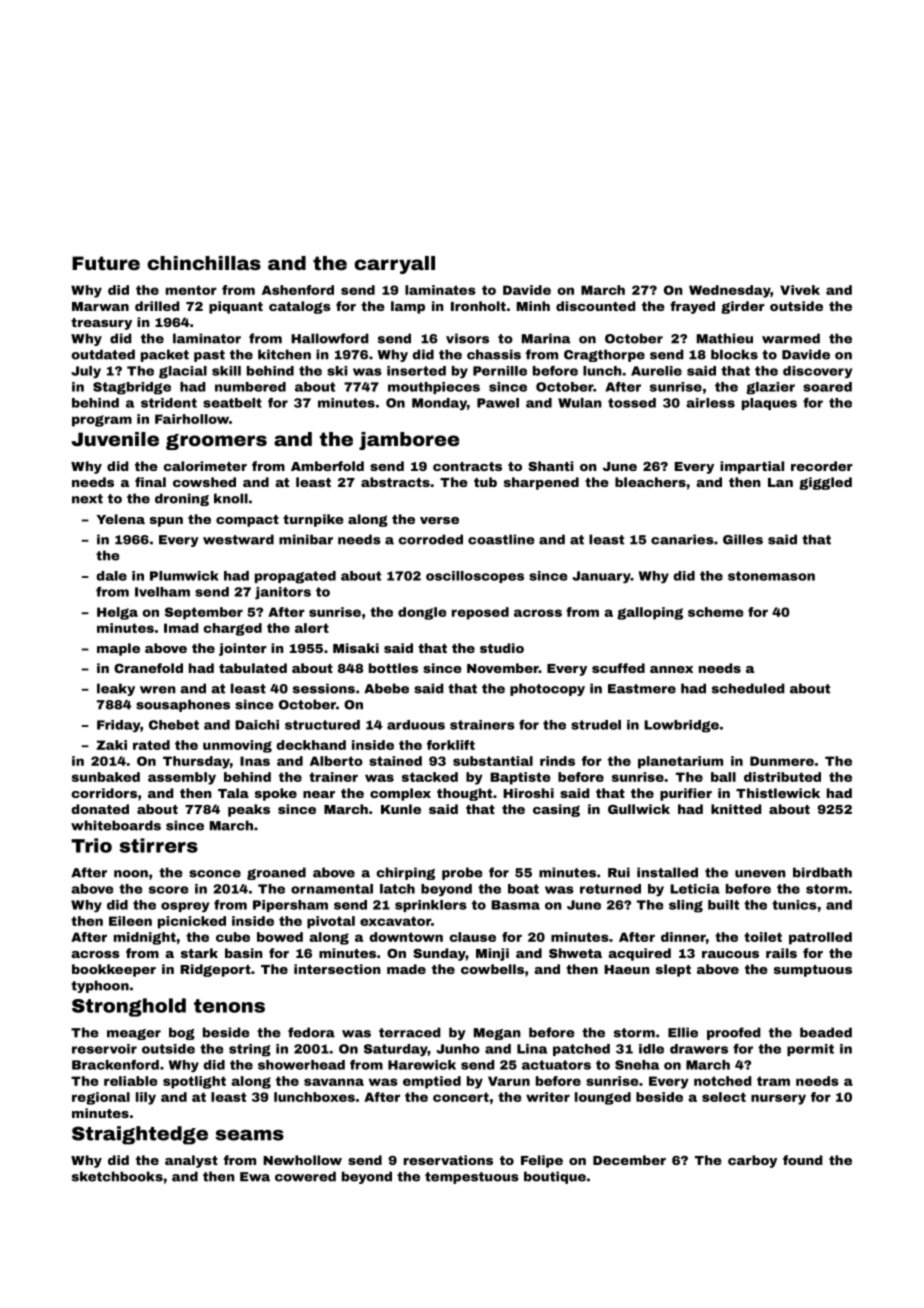 The height and width of the image is (1308, 924). Describe the element at coordinates (166, 522) in the image. I see `spun` at that location.
